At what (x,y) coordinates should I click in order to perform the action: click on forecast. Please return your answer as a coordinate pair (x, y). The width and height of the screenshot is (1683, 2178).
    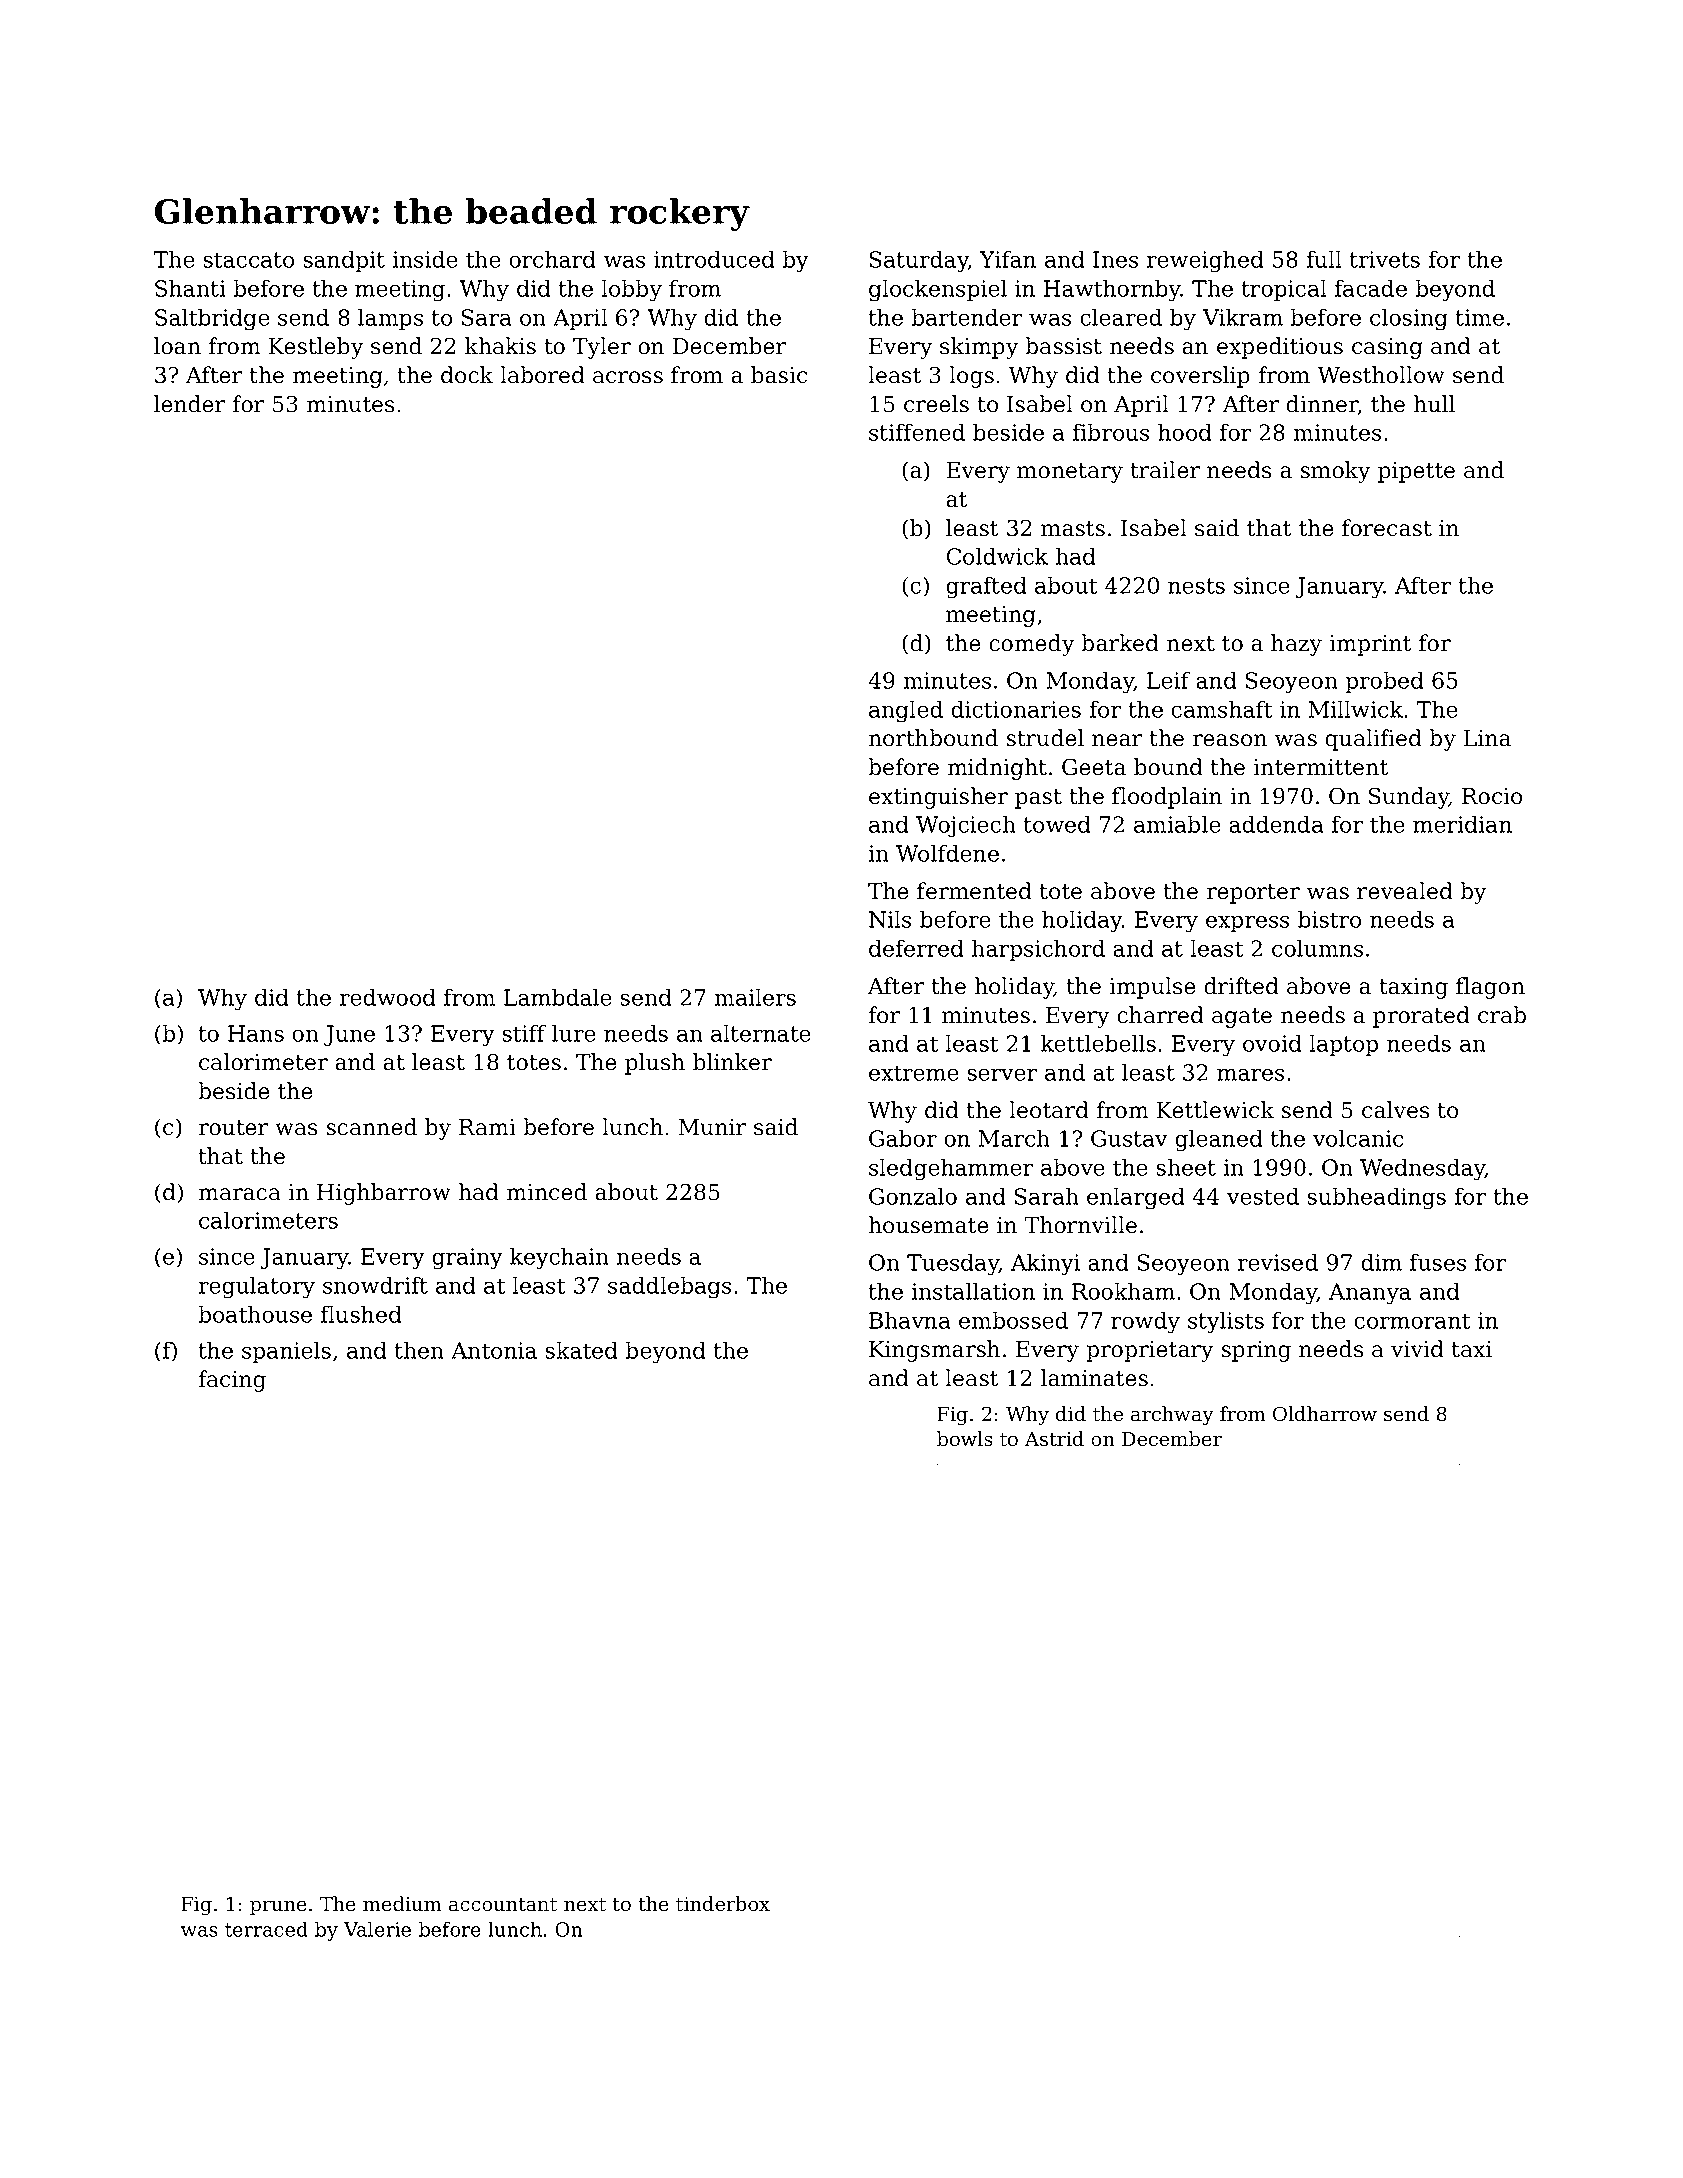
    Looking at the image, I should click on (1387, 528).
